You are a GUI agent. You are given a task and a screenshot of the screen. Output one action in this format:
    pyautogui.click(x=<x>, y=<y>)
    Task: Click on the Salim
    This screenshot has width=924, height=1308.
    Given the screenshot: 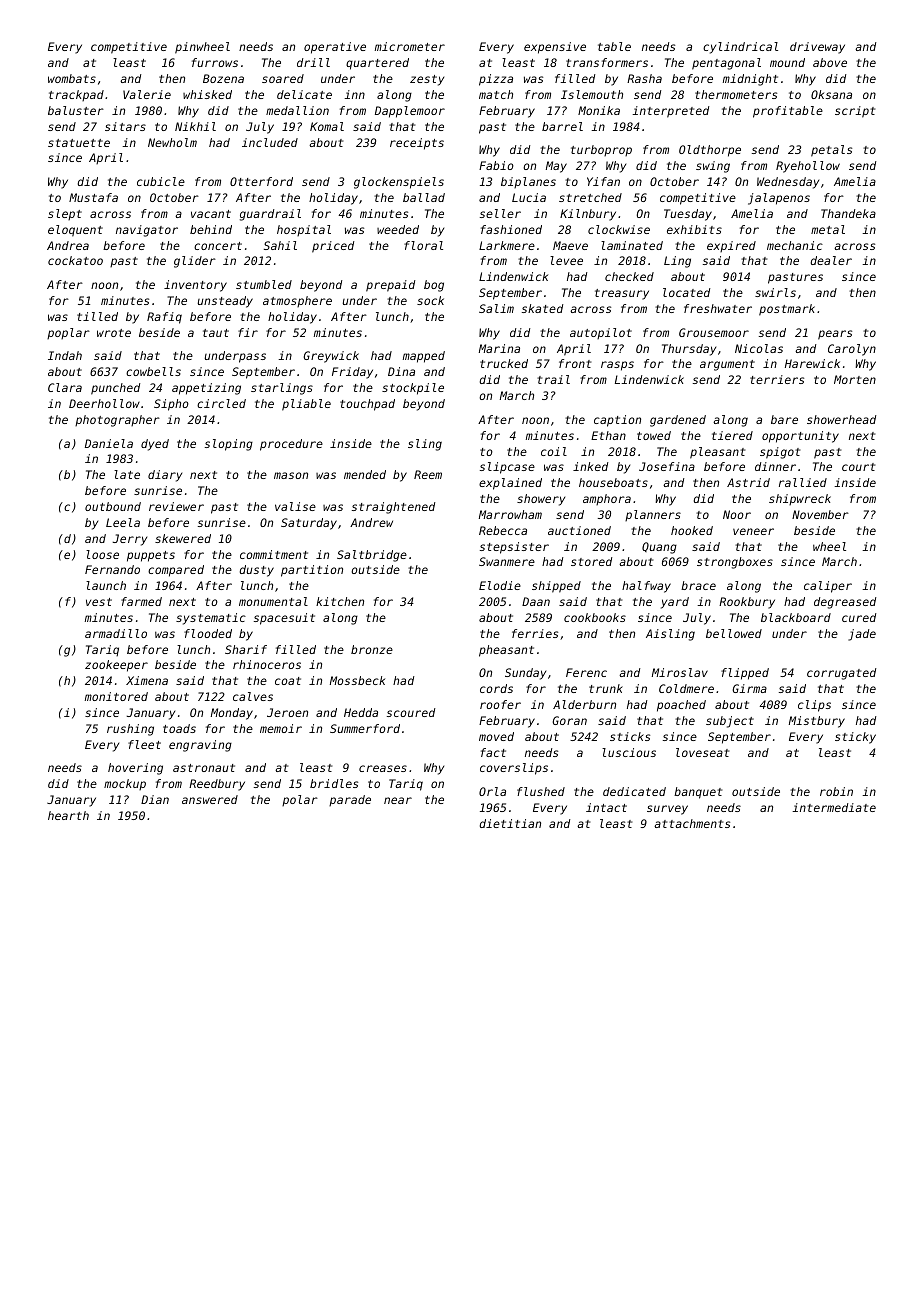 What is the action you would take?
    pyautogui.click(x=496, y=308)
